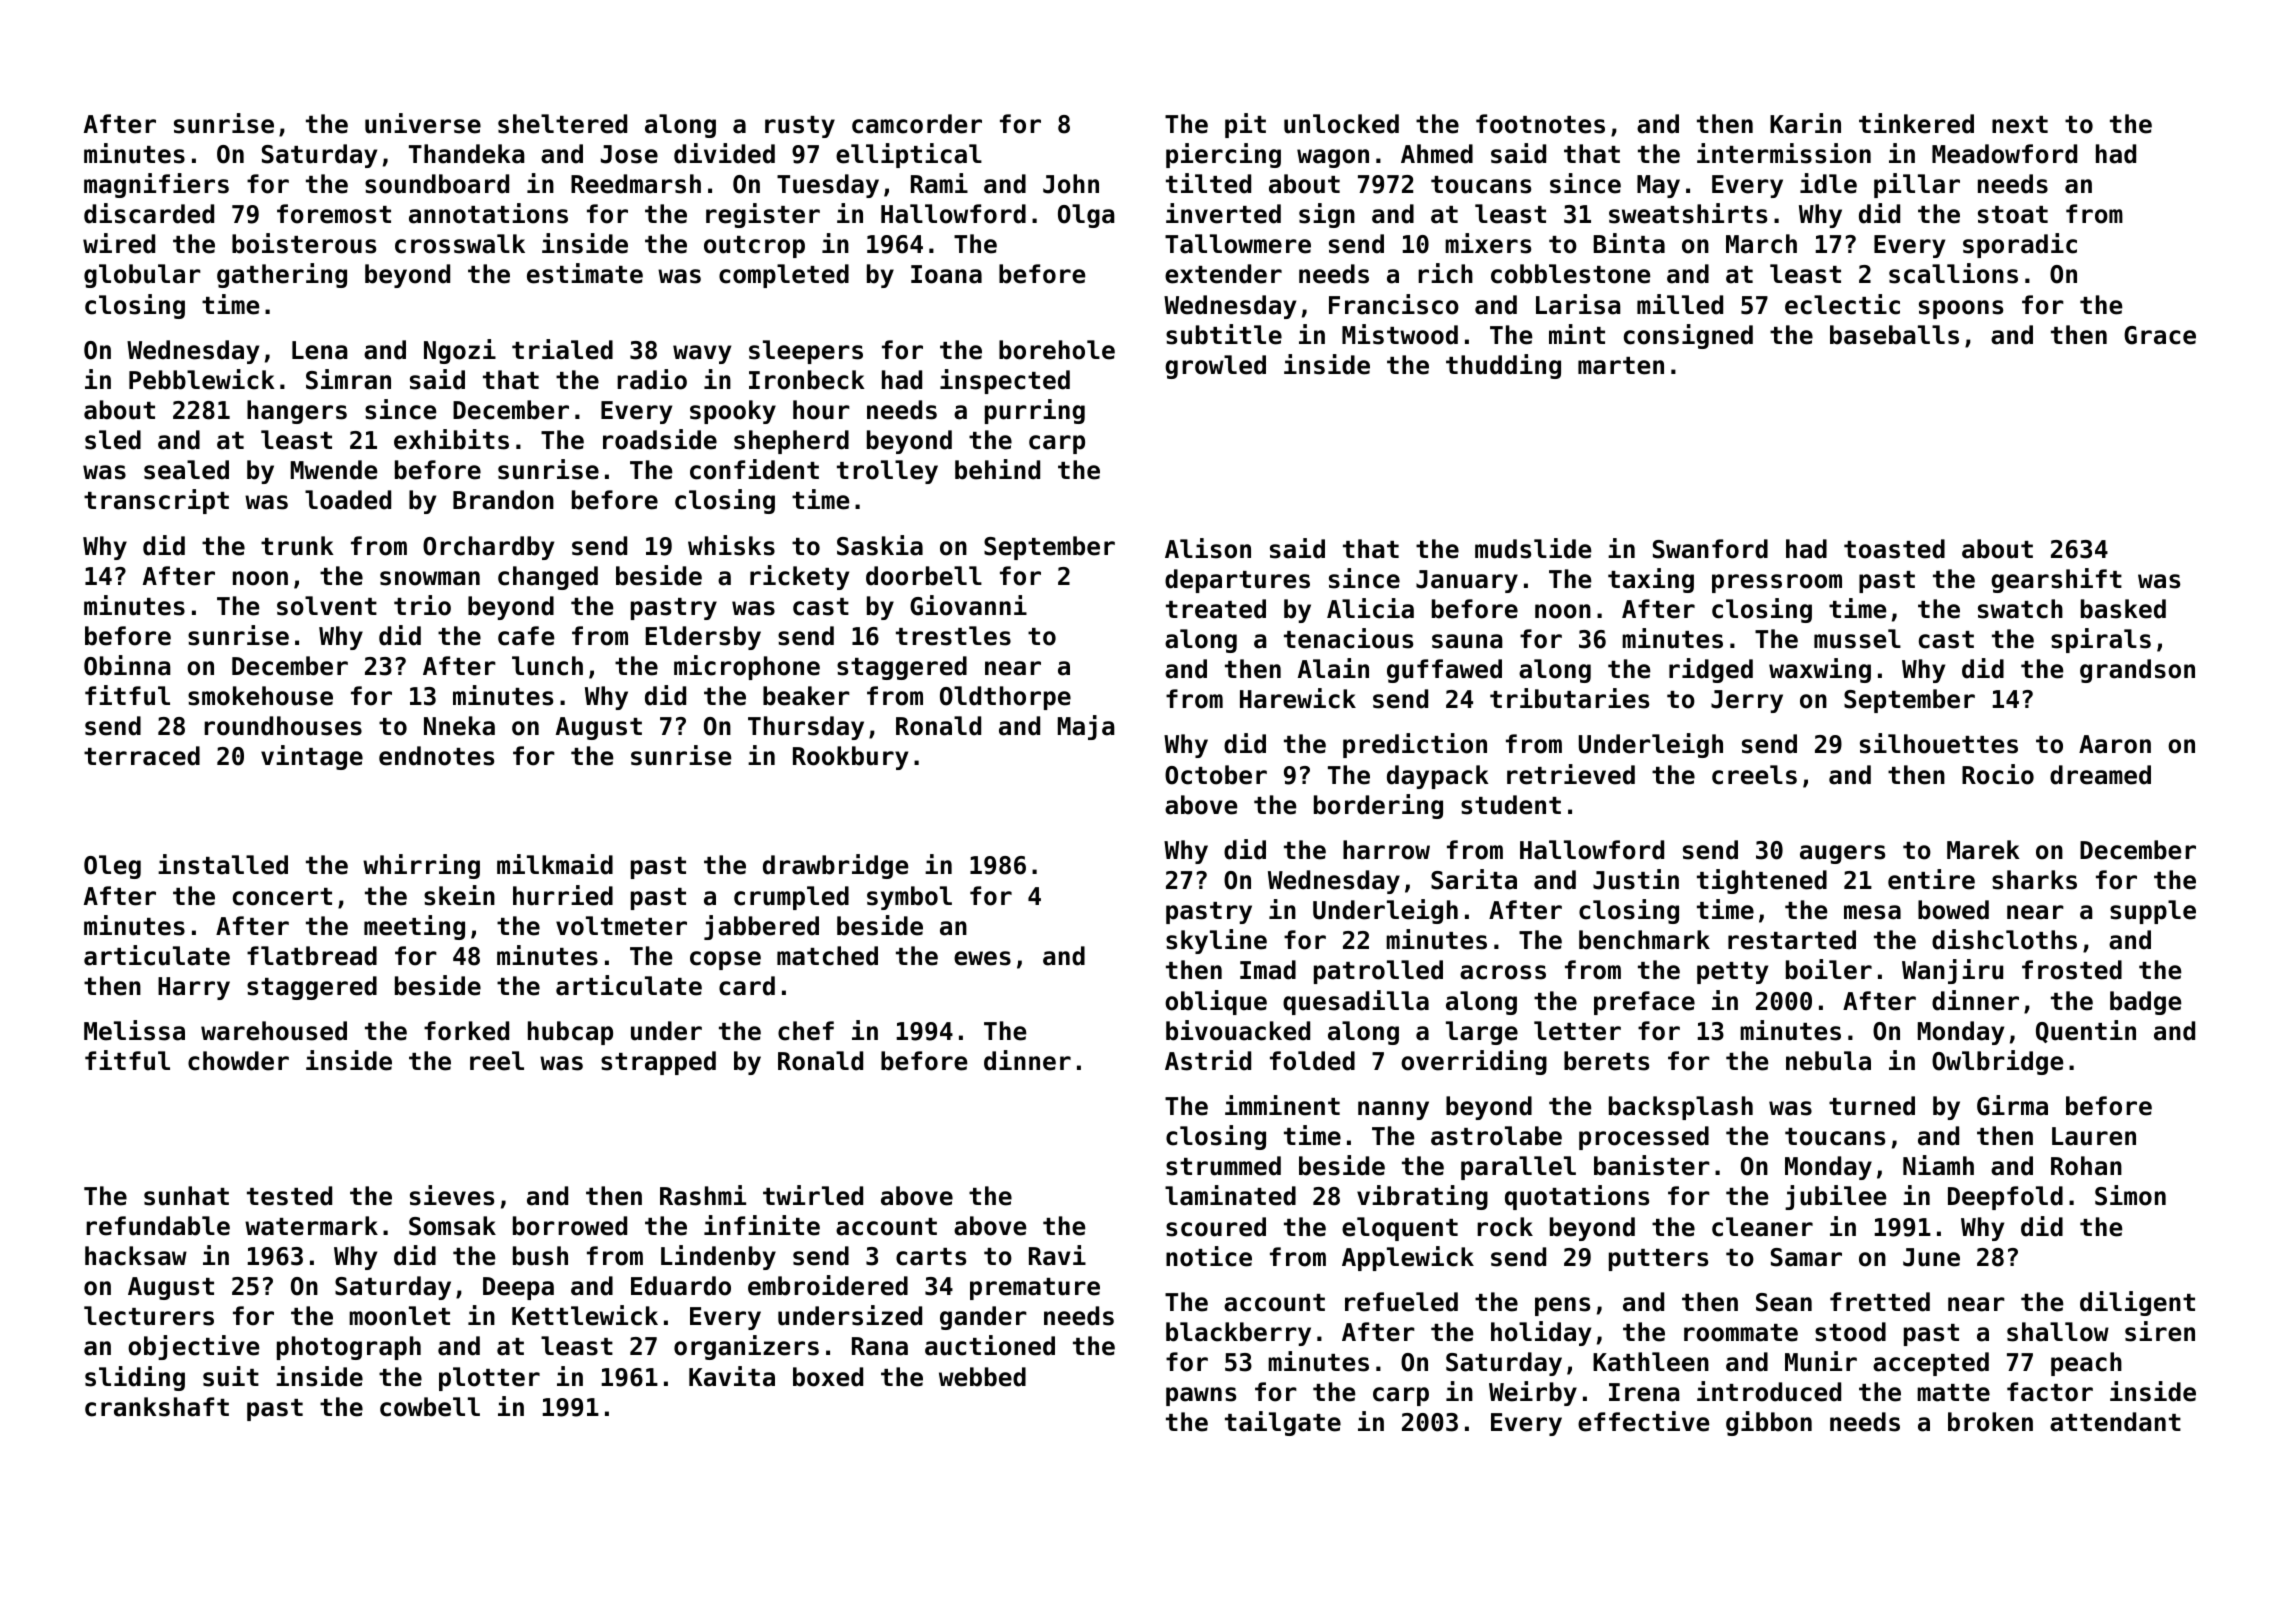  I want to click on footnotes, so click(1540, 124).
